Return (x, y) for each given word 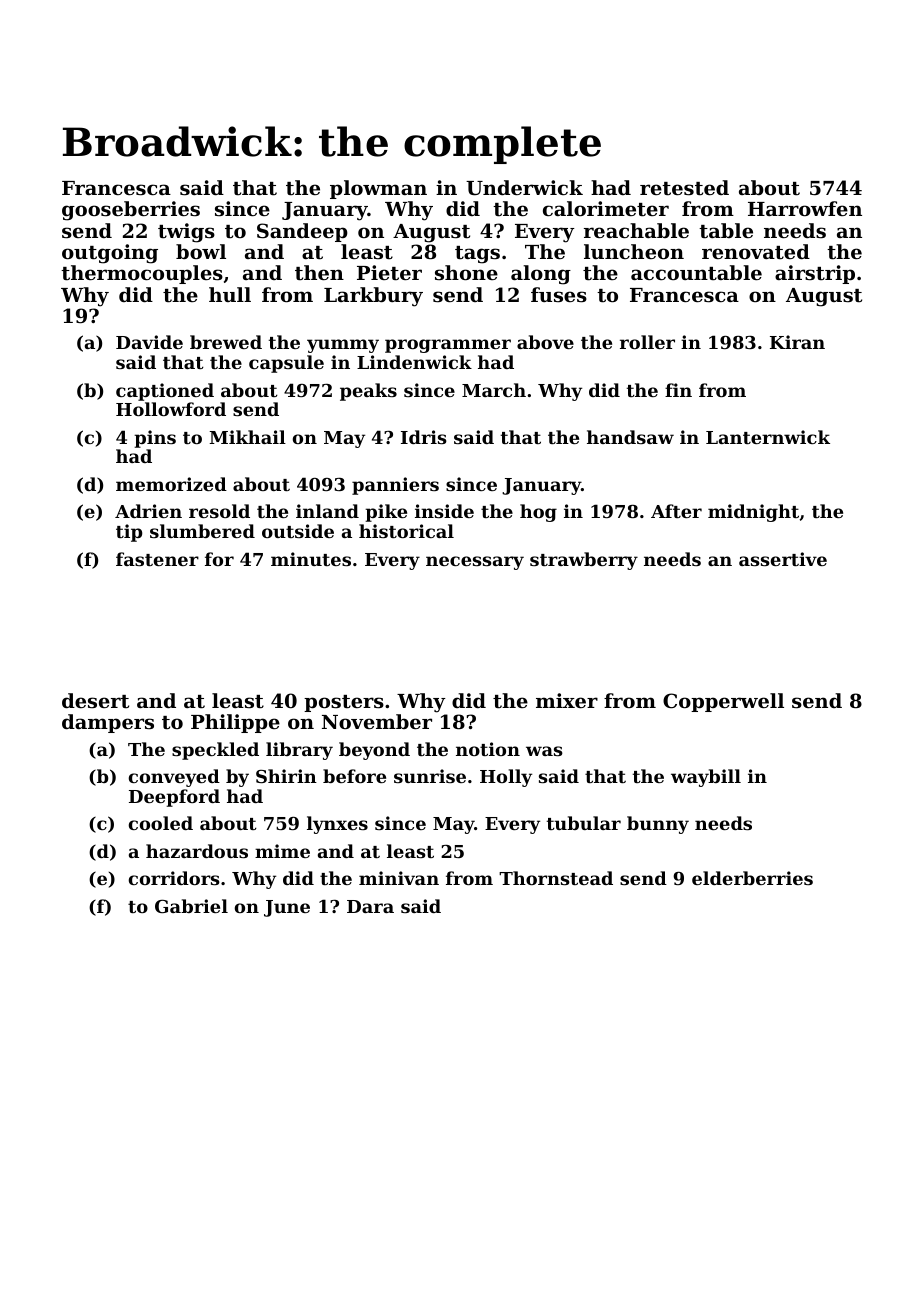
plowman (378, 189)
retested (684, 188)
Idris (424, 437)
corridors (174, 878)
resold (219, 511)
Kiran (797, 342)
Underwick (524, 188)
